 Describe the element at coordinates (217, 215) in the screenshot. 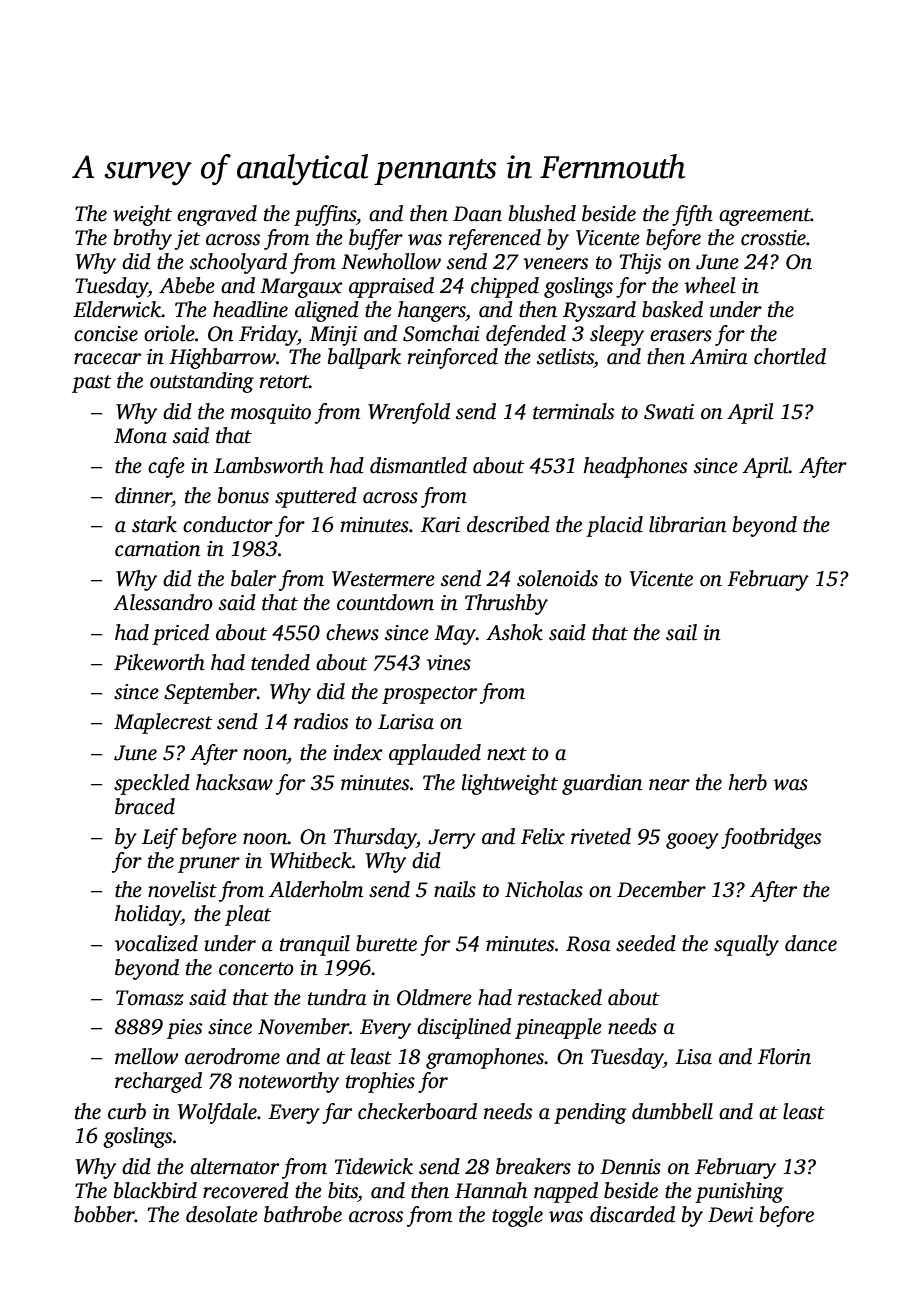

I see `engraved` at that location.
